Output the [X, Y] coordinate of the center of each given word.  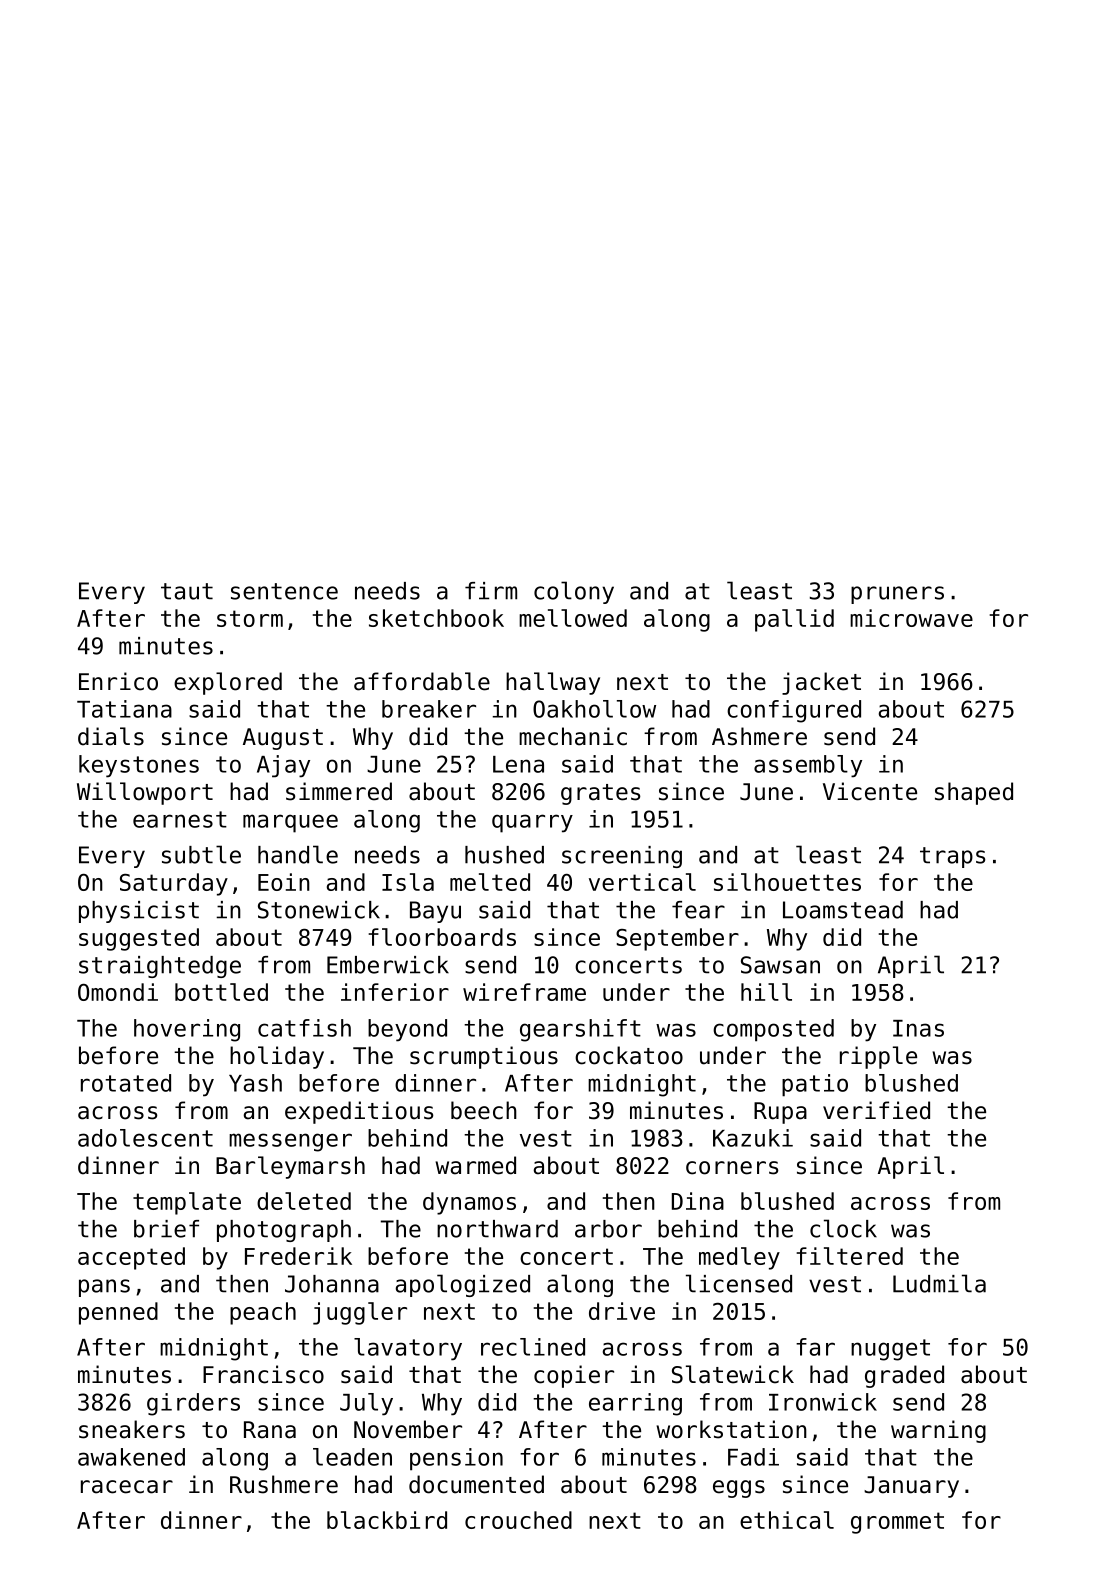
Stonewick [319, 910]
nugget [890, 1350]
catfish [304, 1028]
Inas [918, 1028]
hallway [553, 683]
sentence [284, 591]
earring [635, 1404]
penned [118, 1313]
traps [952, 857]
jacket [821, 683]
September [677, 939]
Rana [270, 1430]
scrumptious [484, 1057]
